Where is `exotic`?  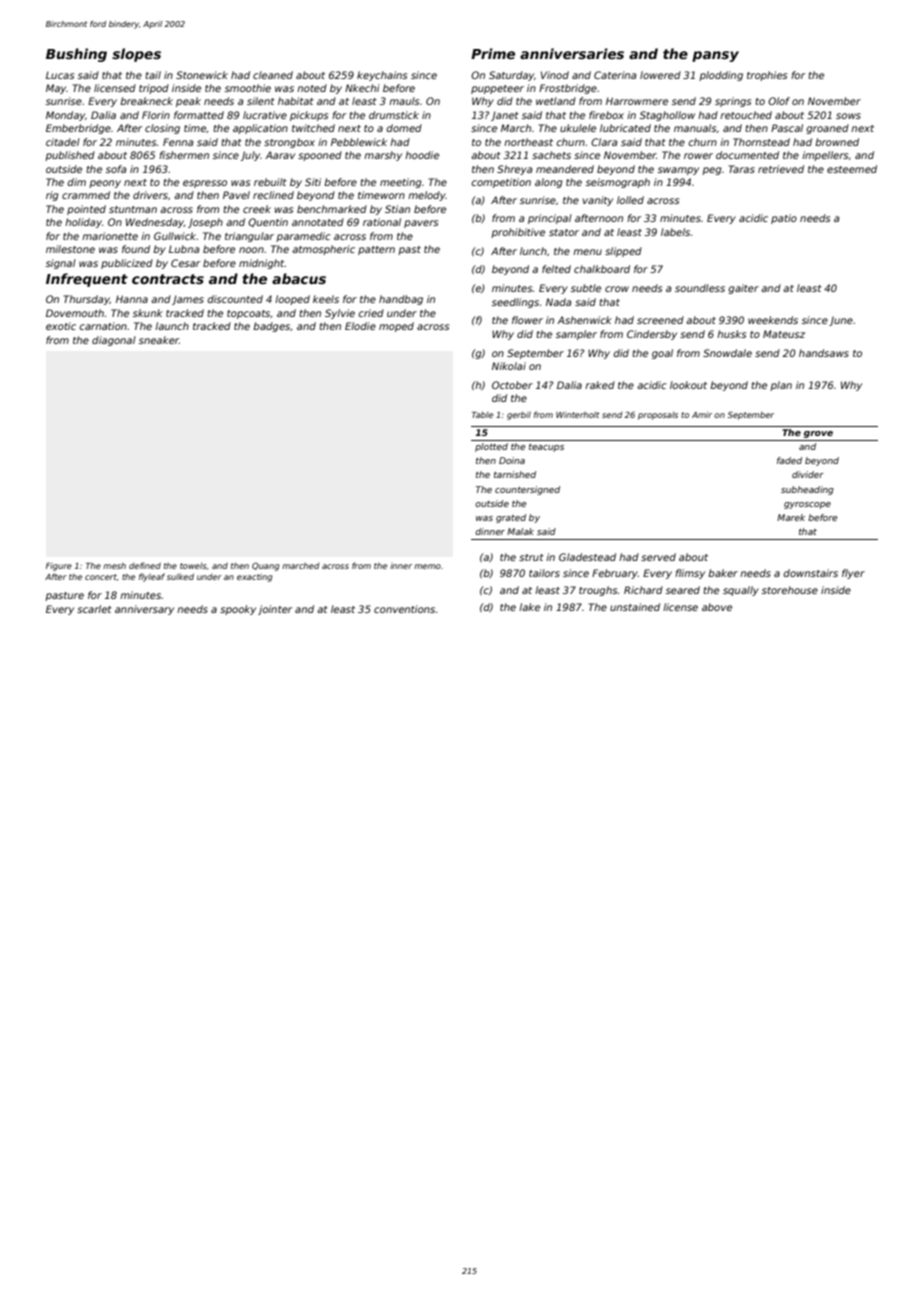
exotic is located at coordinates (61, 326).
